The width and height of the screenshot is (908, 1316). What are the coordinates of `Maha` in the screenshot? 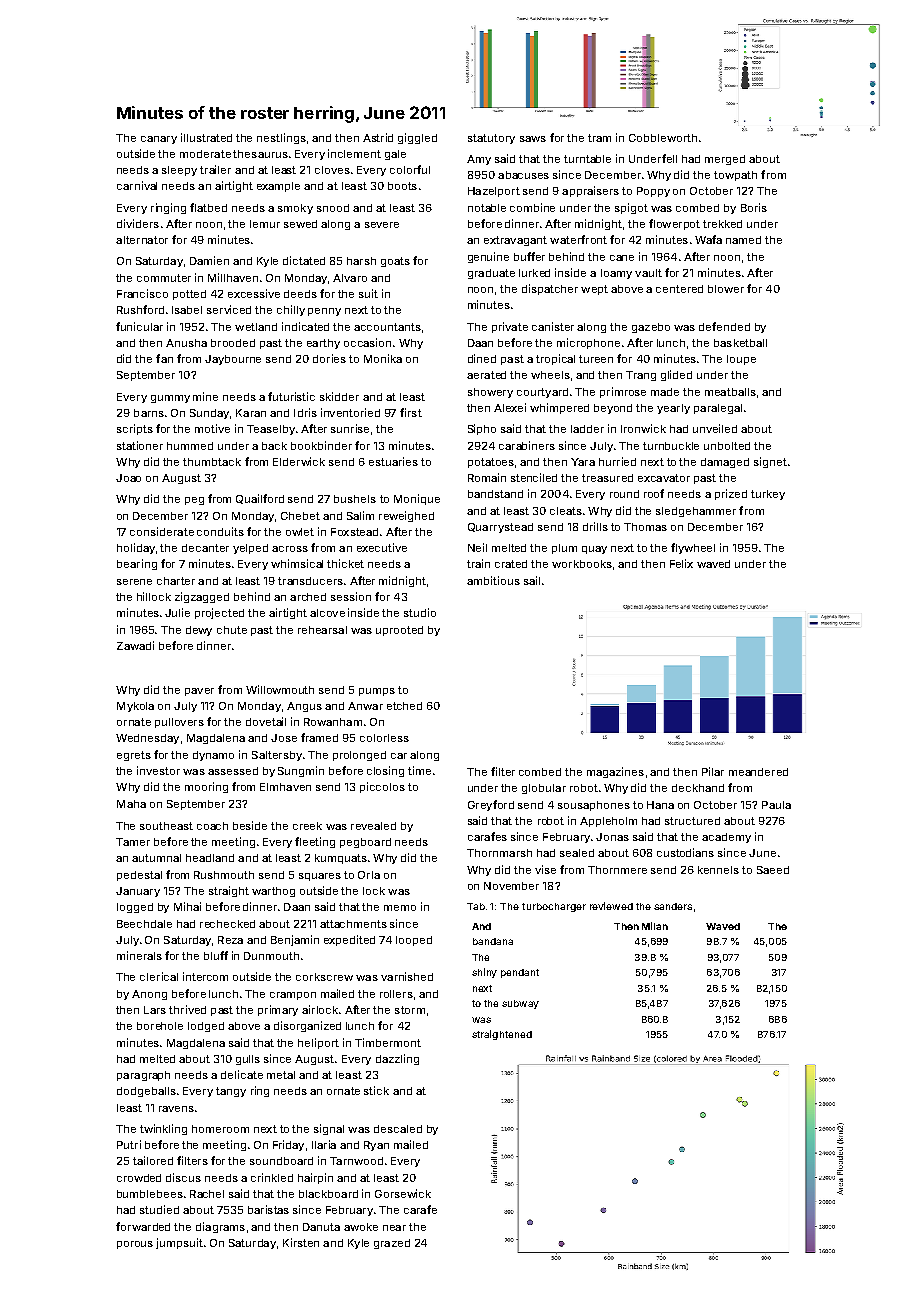 It's located at (131, 804).
